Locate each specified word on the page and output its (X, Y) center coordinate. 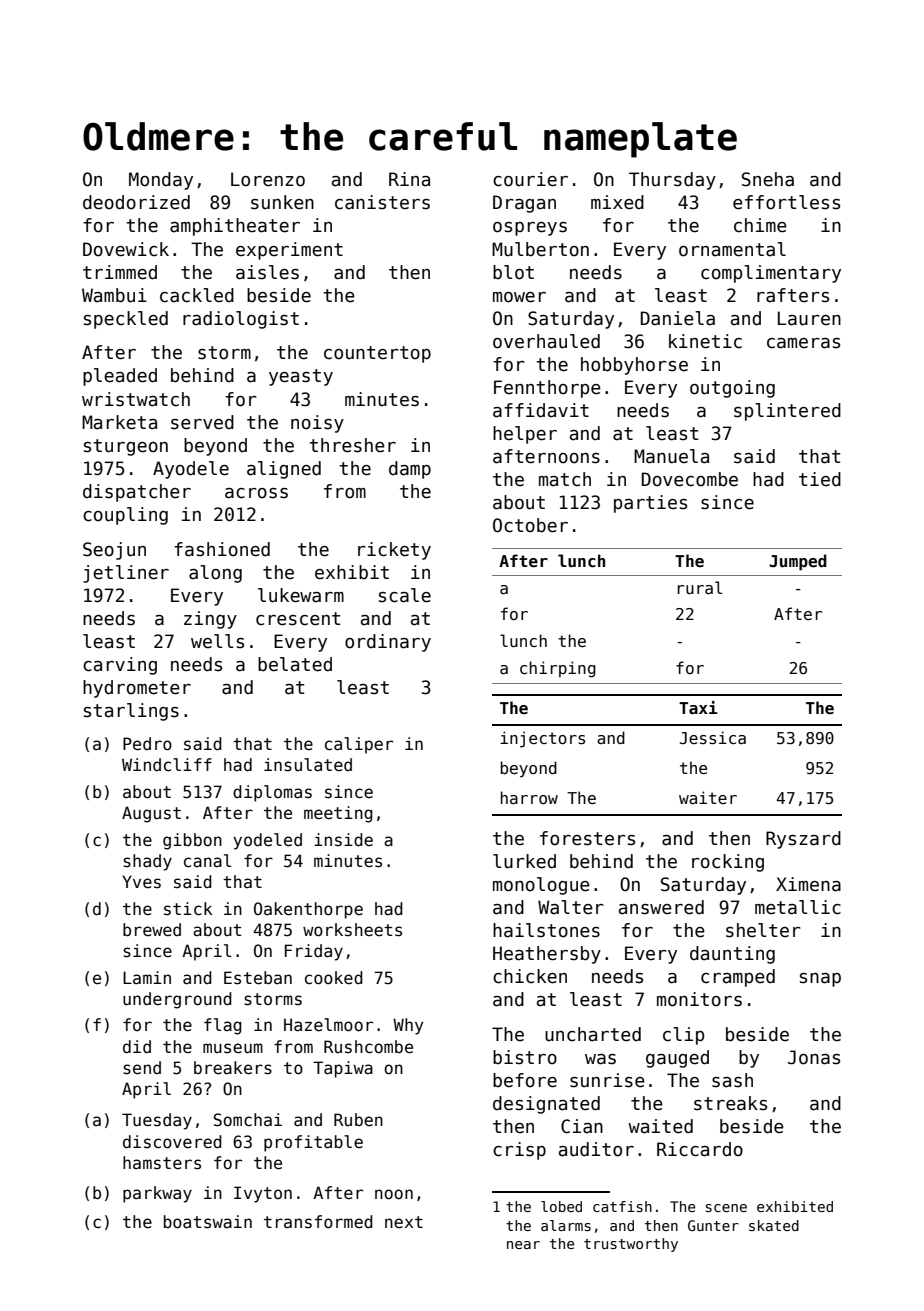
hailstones (546, 930)
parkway (157, 1194)
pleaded (120, 377)
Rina (409, 179)
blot (513, 272)
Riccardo (700, 1149)
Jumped (798, 562)
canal (207, 861)
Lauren (809, 318)
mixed (617, 202)
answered (661, 907)
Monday (161, 181)
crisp (519, 1151)
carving (120, 666)
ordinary (388, 643)
